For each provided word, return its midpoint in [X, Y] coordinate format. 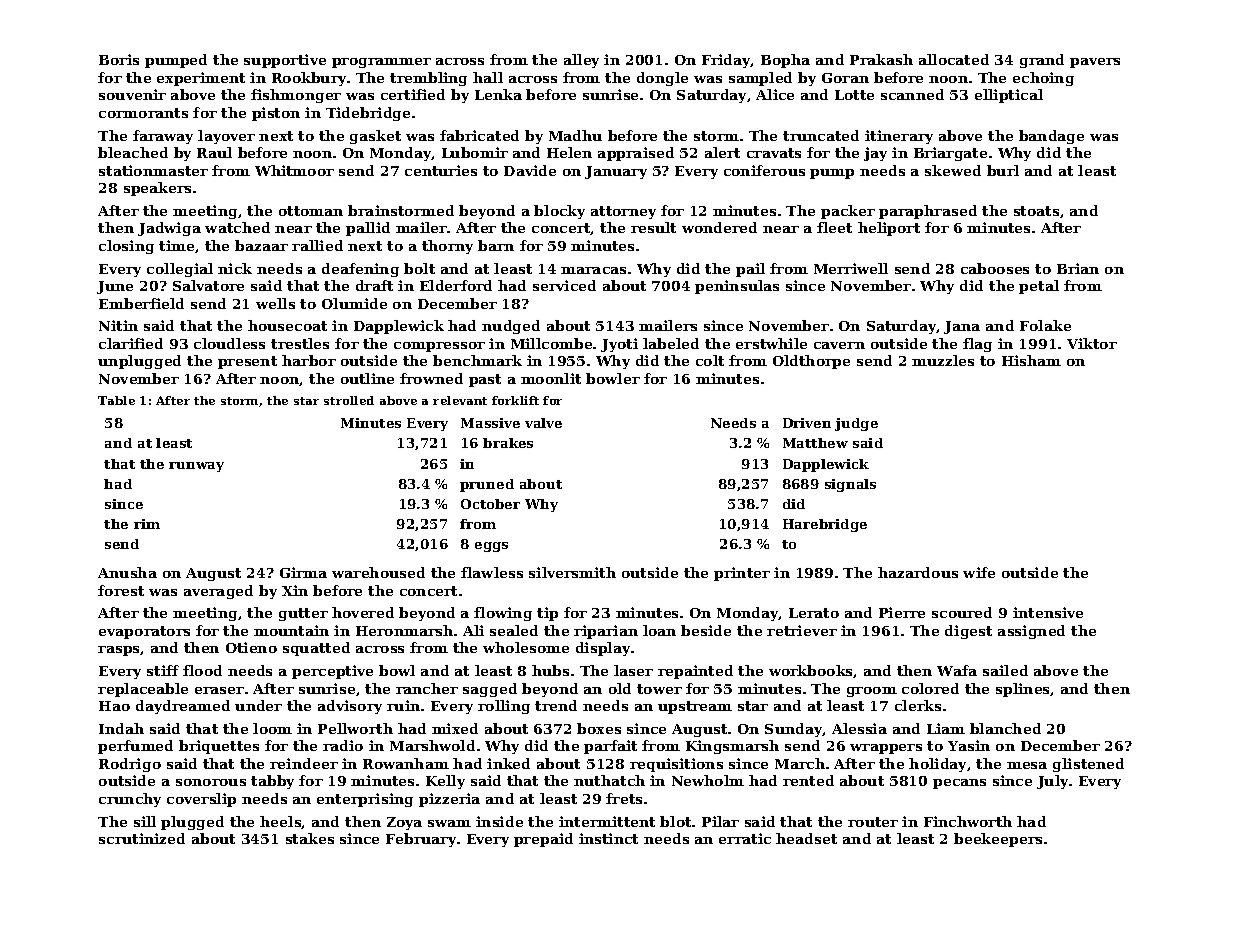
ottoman [311, 211]
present [247, 362]
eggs [491, 547]
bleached [133, 152]
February [421, 840]
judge [856, 424]
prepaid [543, 840]
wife [979, 572]
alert [722, 152]
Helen [569, 152]
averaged [218, 592]
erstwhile [771, 343]
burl [1003, 170]
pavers [1095, 63]
